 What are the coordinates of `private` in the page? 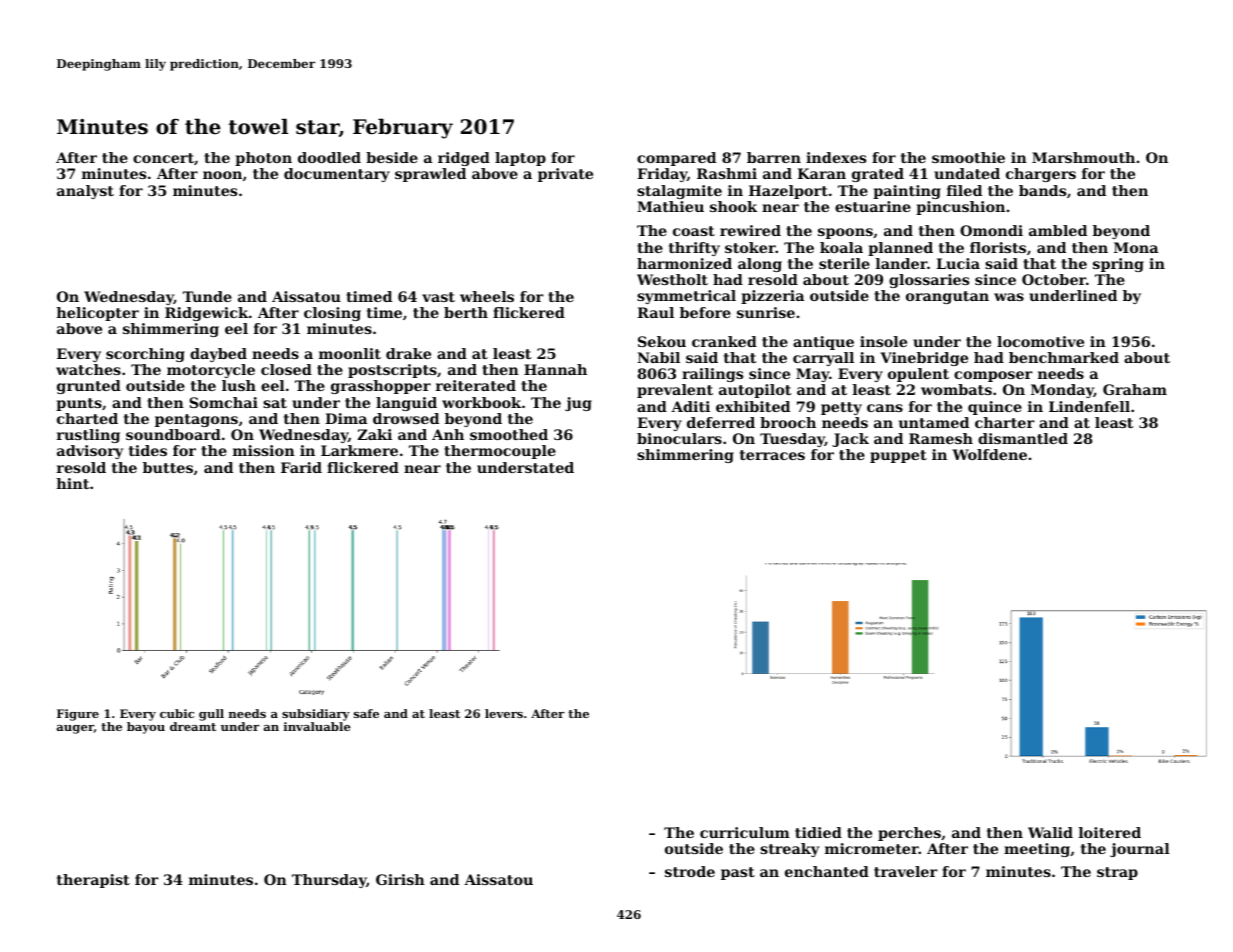 It's located at (565, 175).
